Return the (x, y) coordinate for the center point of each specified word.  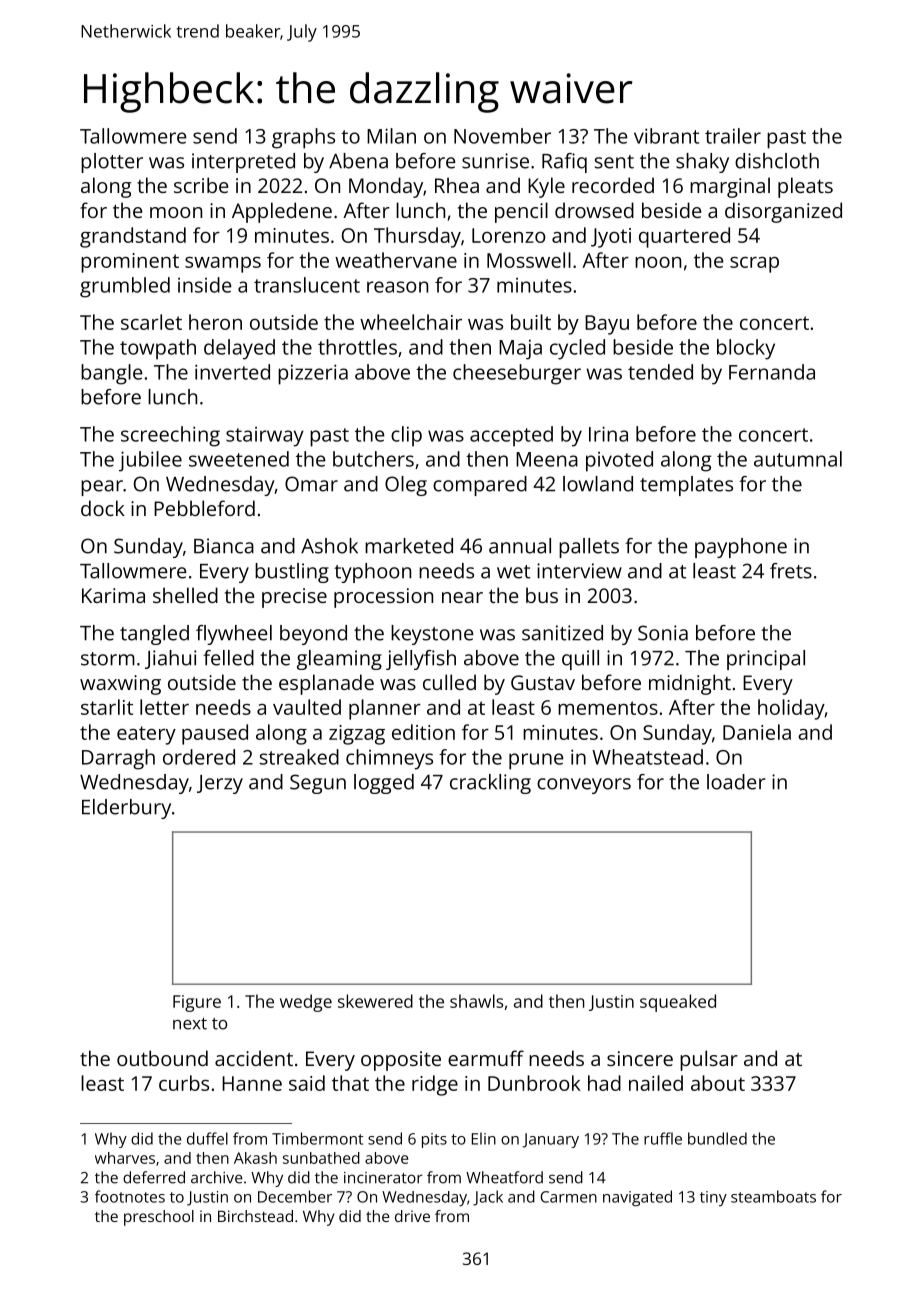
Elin (484, 1138)
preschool (159, 1218)
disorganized (783, 212)
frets (791, 571)
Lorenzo (509, 235)
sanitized (562, 633)
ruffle (663, 1138)
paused (215, 734)
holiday (791, 709)
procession (383, 598)
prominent (130, 263)
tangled (154, 635)
